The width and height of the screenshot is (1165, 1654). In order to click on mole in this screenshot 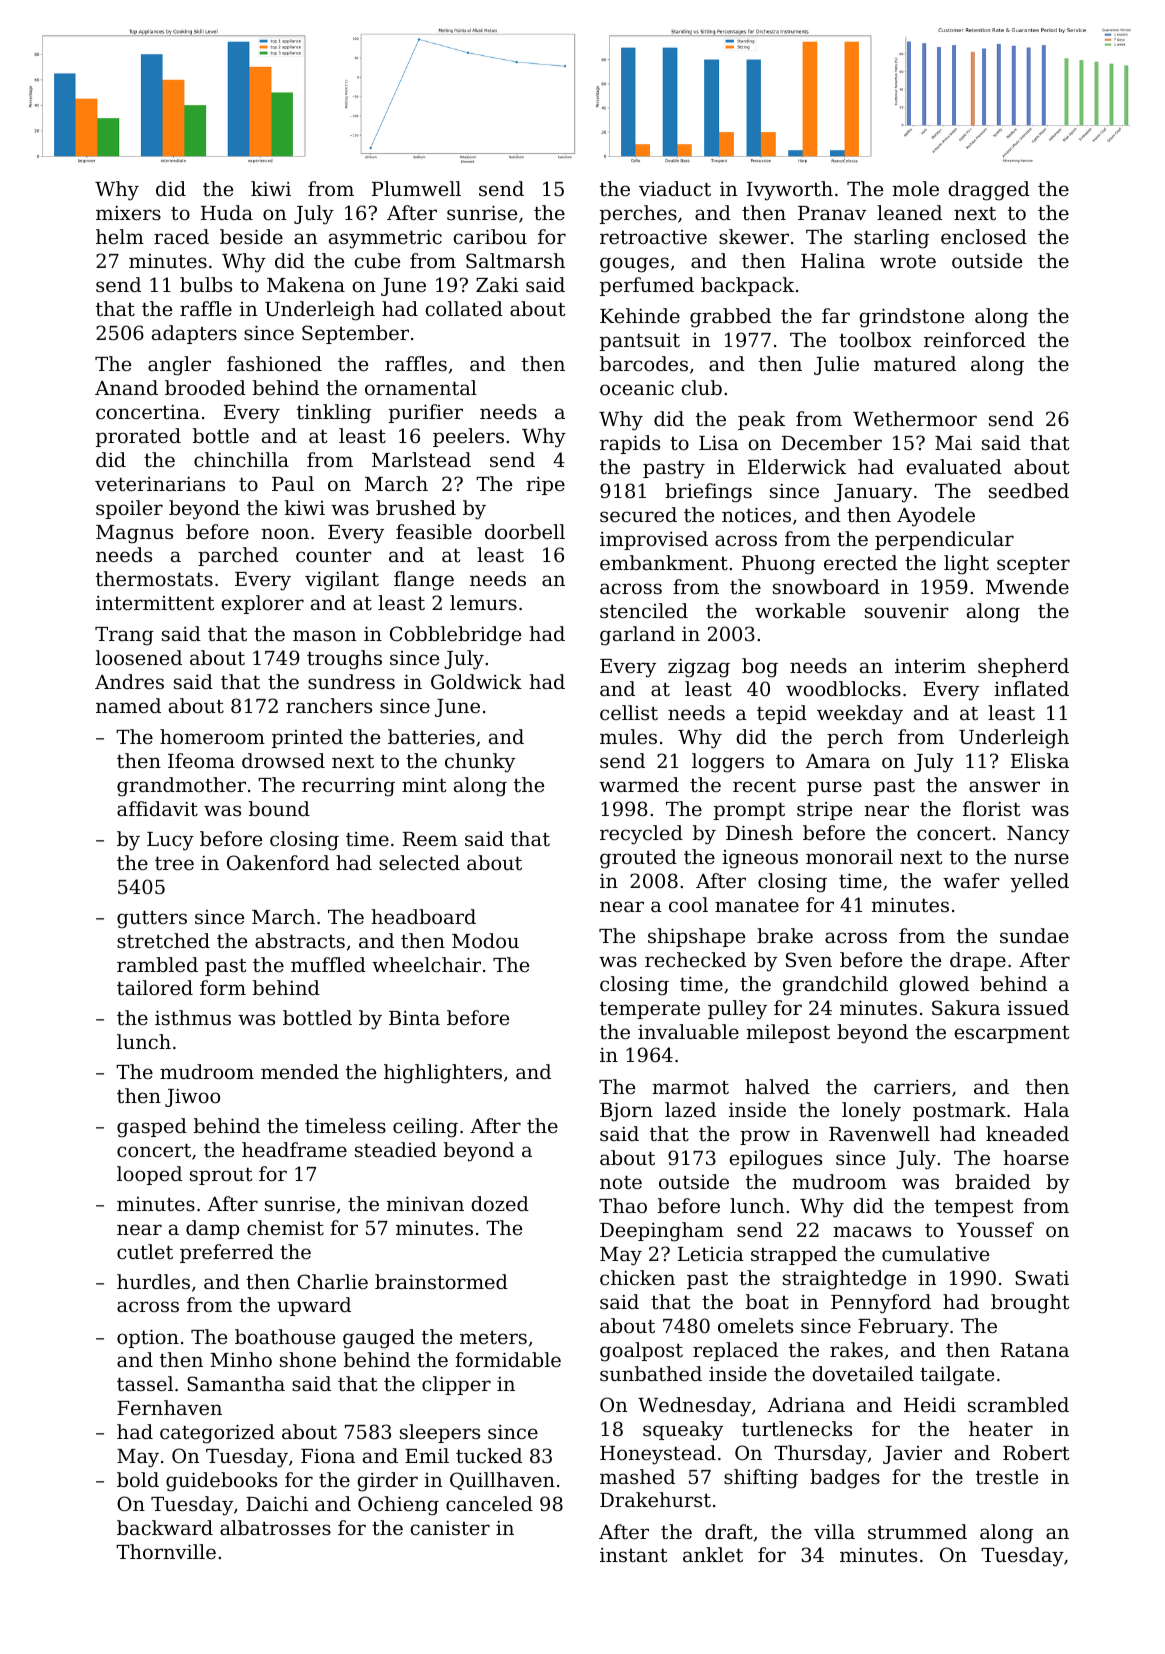, I will do `click(915, 188)`.
